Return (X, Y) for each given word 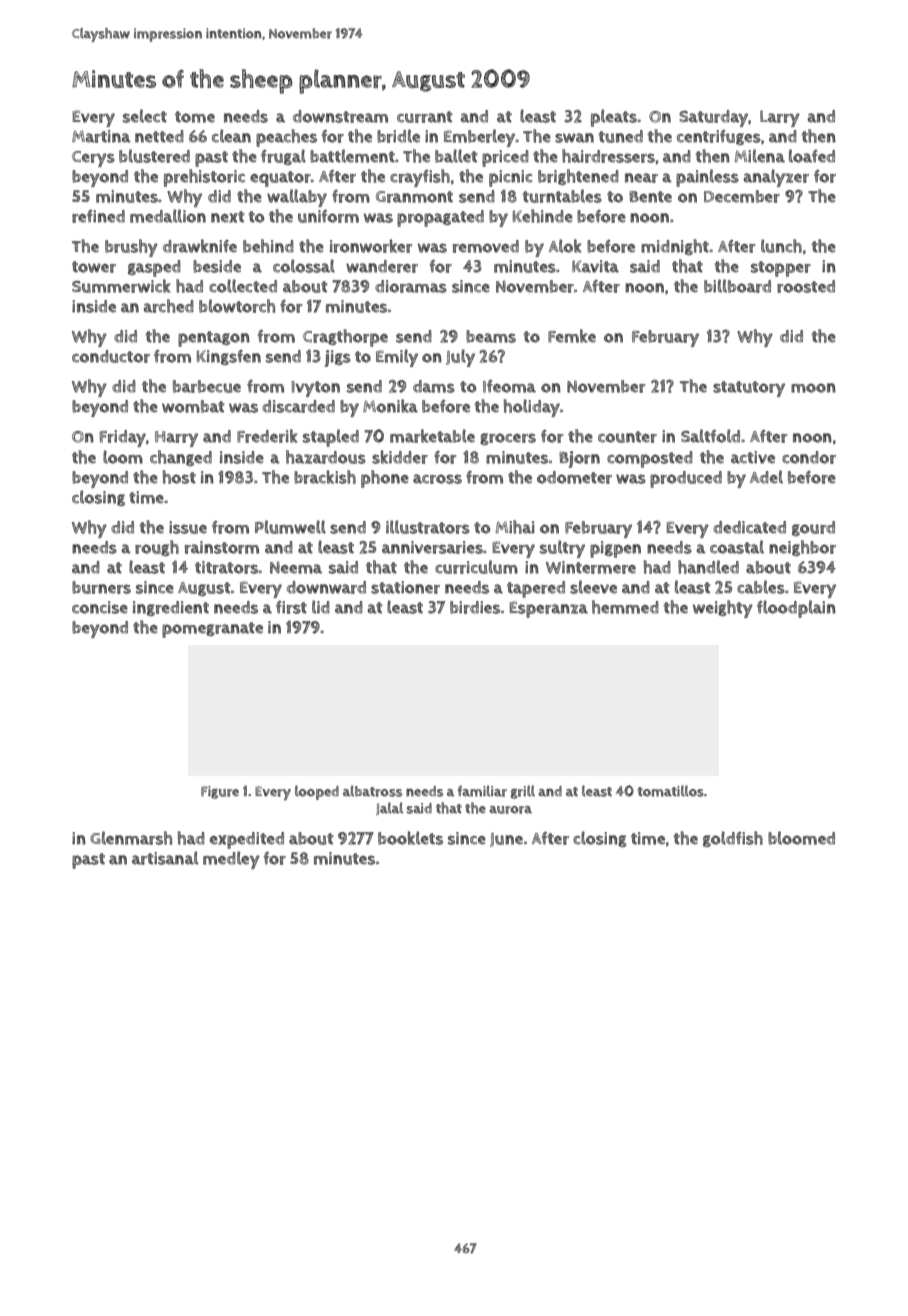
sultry (562, 549)
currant (425, 117)
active (753, 457)
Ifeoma (509, 386)
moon (813, 388)
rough (157, 548)
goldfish (733, 839)
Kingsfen (229, 357)
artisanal (165, 858)
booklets (410, 838)
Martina (101, 136)
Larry (780, 118)
